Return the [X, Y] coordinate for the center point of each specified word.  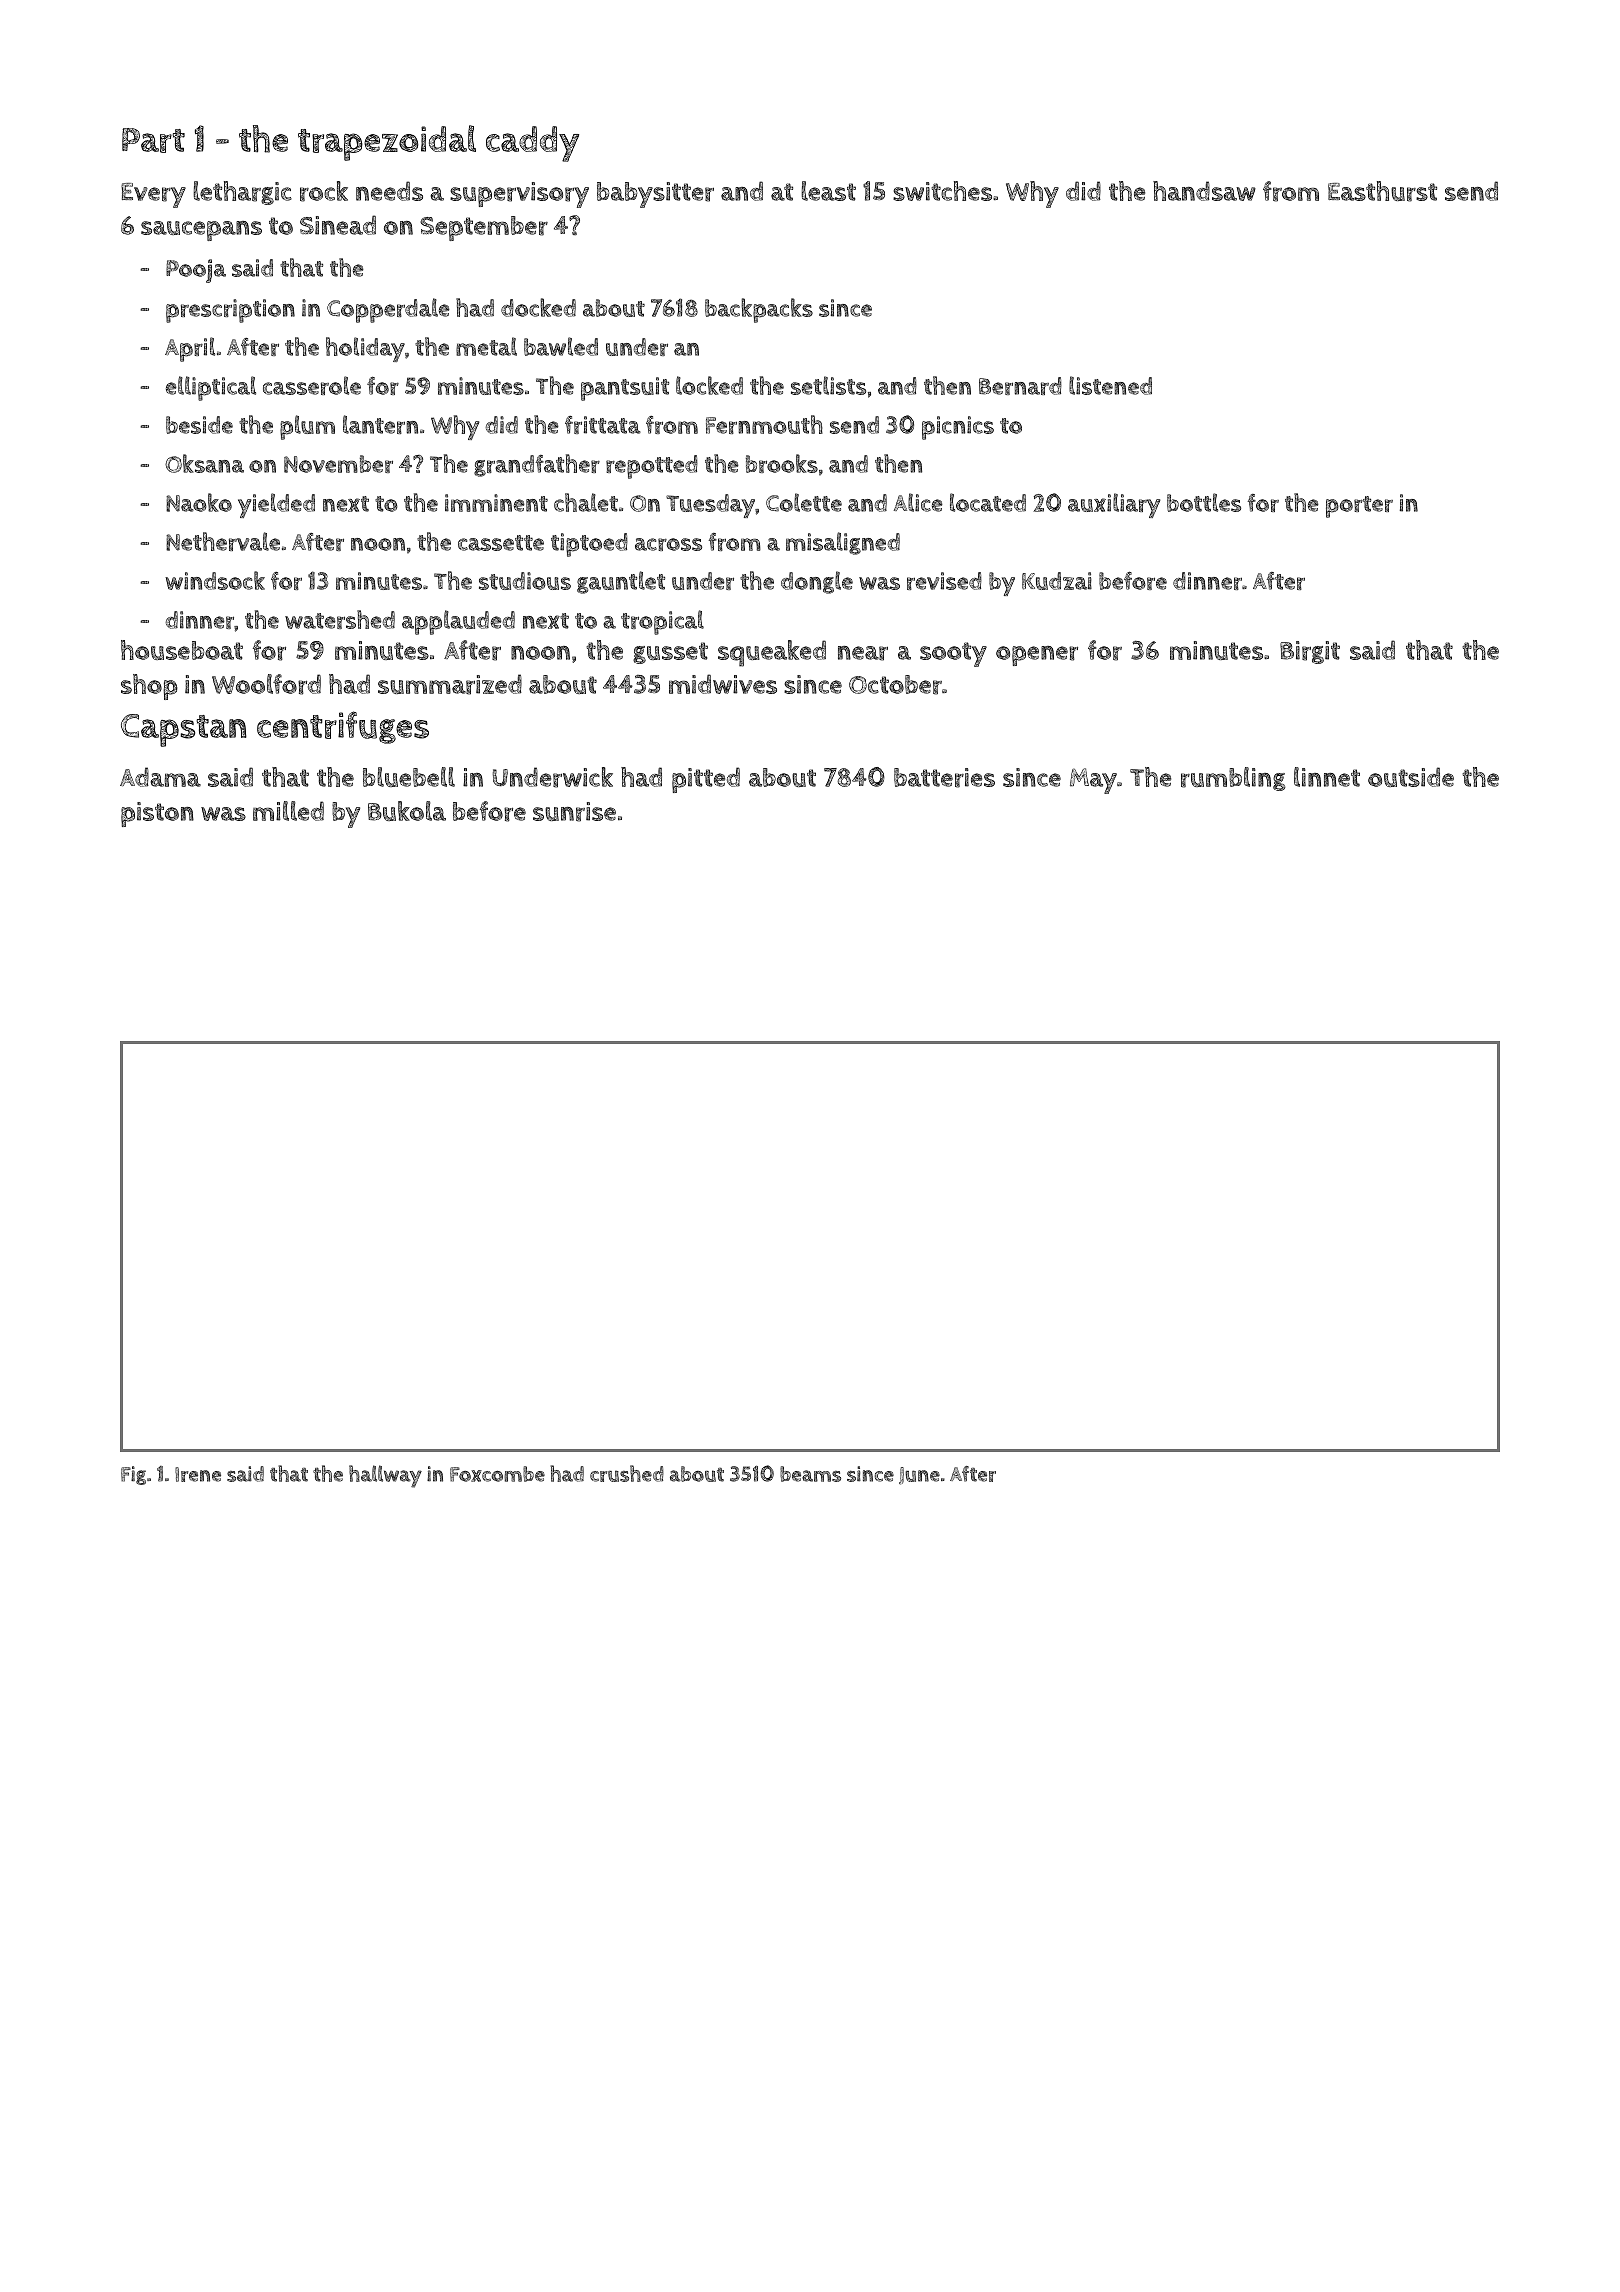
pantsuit [625, 389]
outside [1411, 777]
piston [157, 814]
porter [1359, 507]
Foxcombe [497, 1474]
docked [538, 307]
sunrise [574, 812]
